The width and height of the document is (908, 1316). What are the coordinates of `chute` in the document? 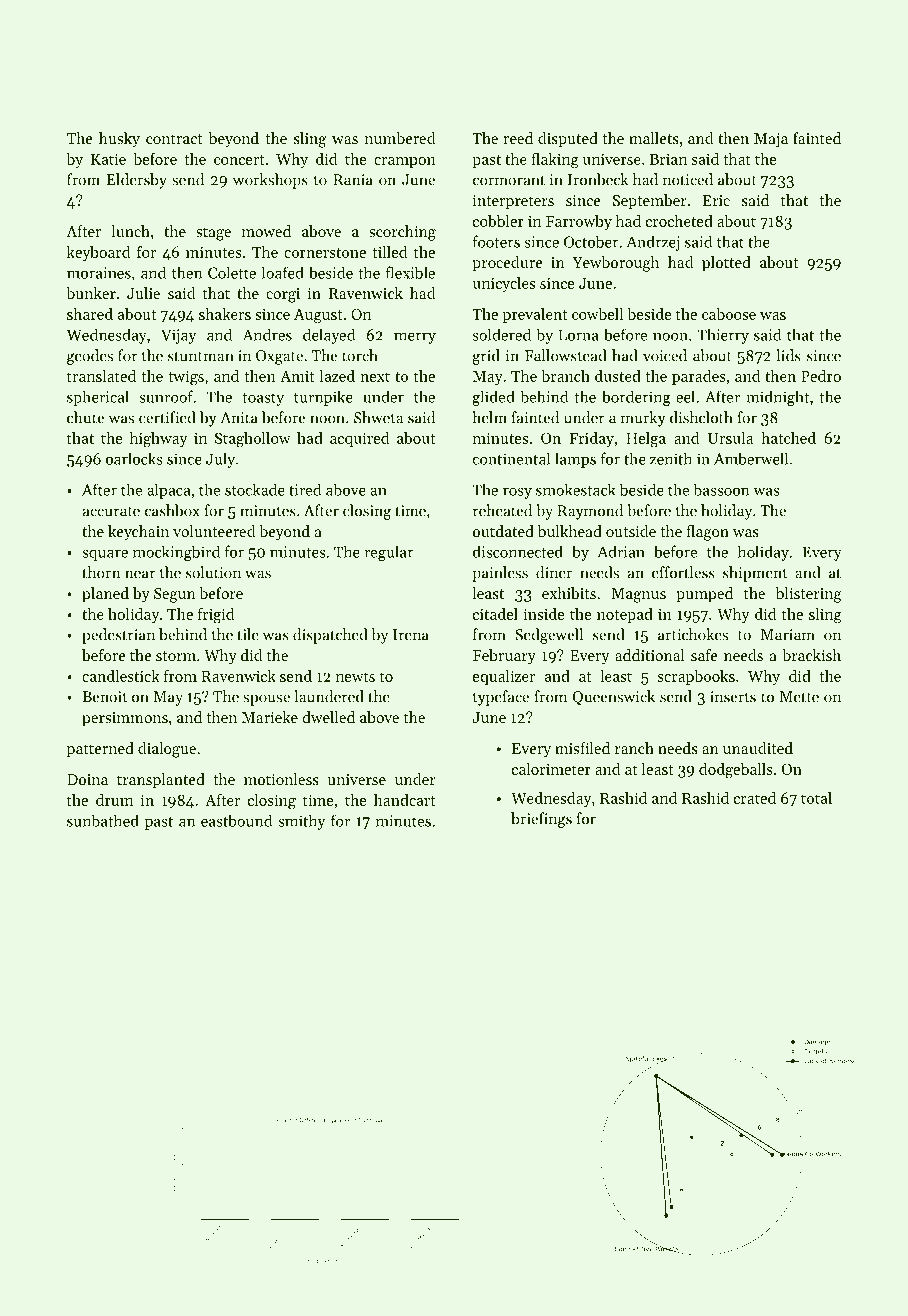 It's located at (85, 417).
